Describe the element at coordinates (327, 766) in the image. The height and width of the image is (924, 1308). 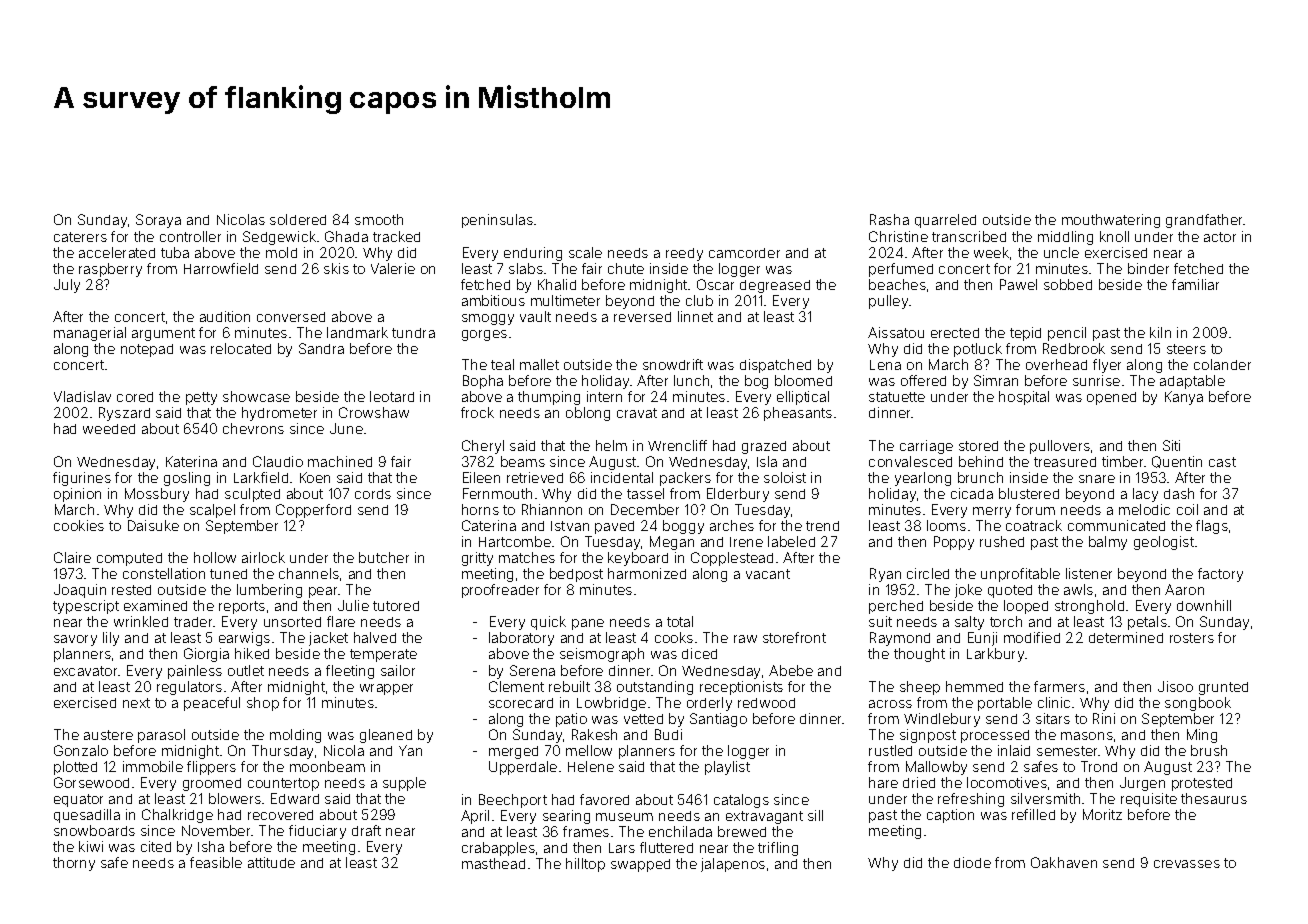
I see `moonbeam` at that location.
